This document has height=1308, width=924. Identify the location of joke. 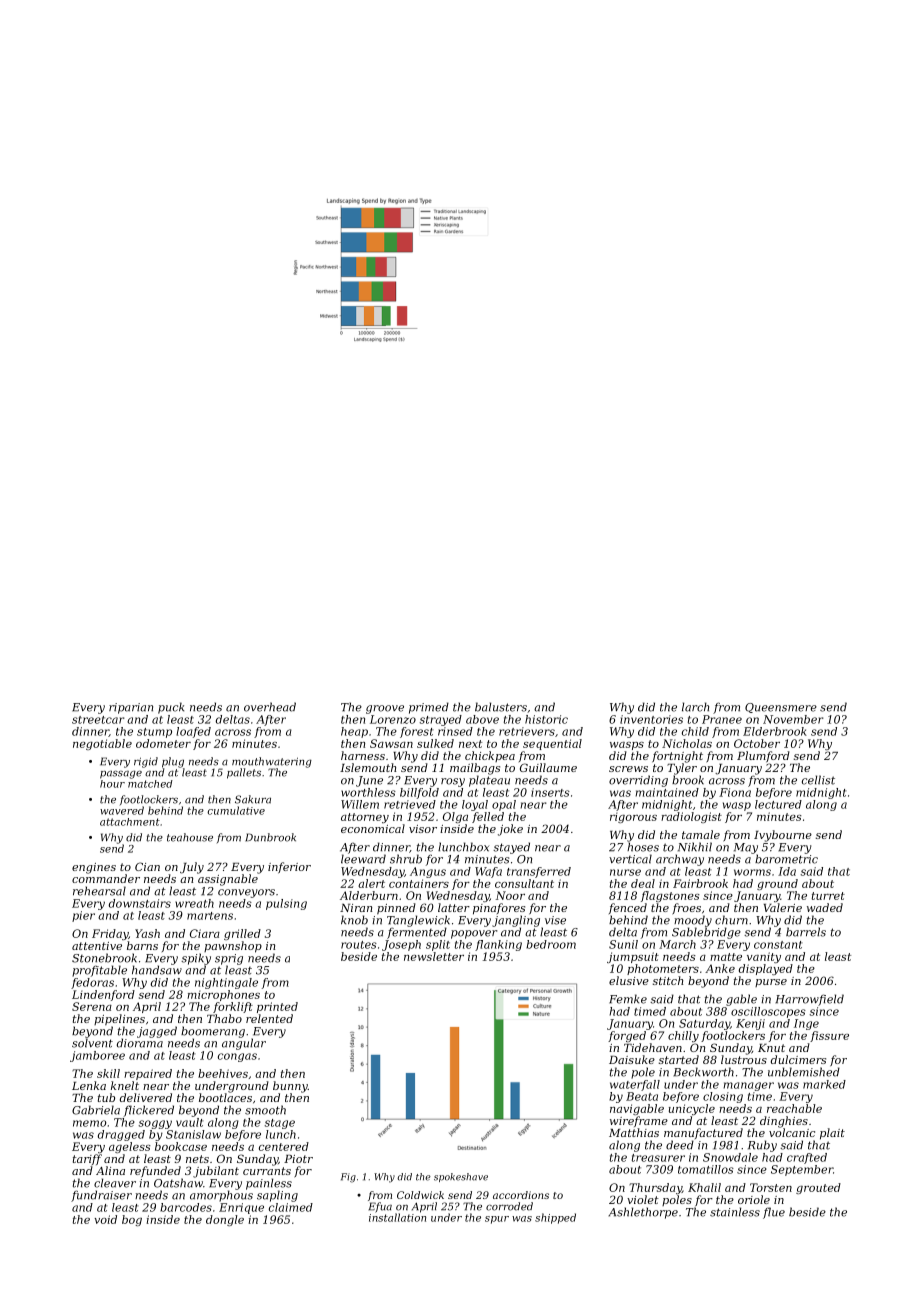
(510, 830).
